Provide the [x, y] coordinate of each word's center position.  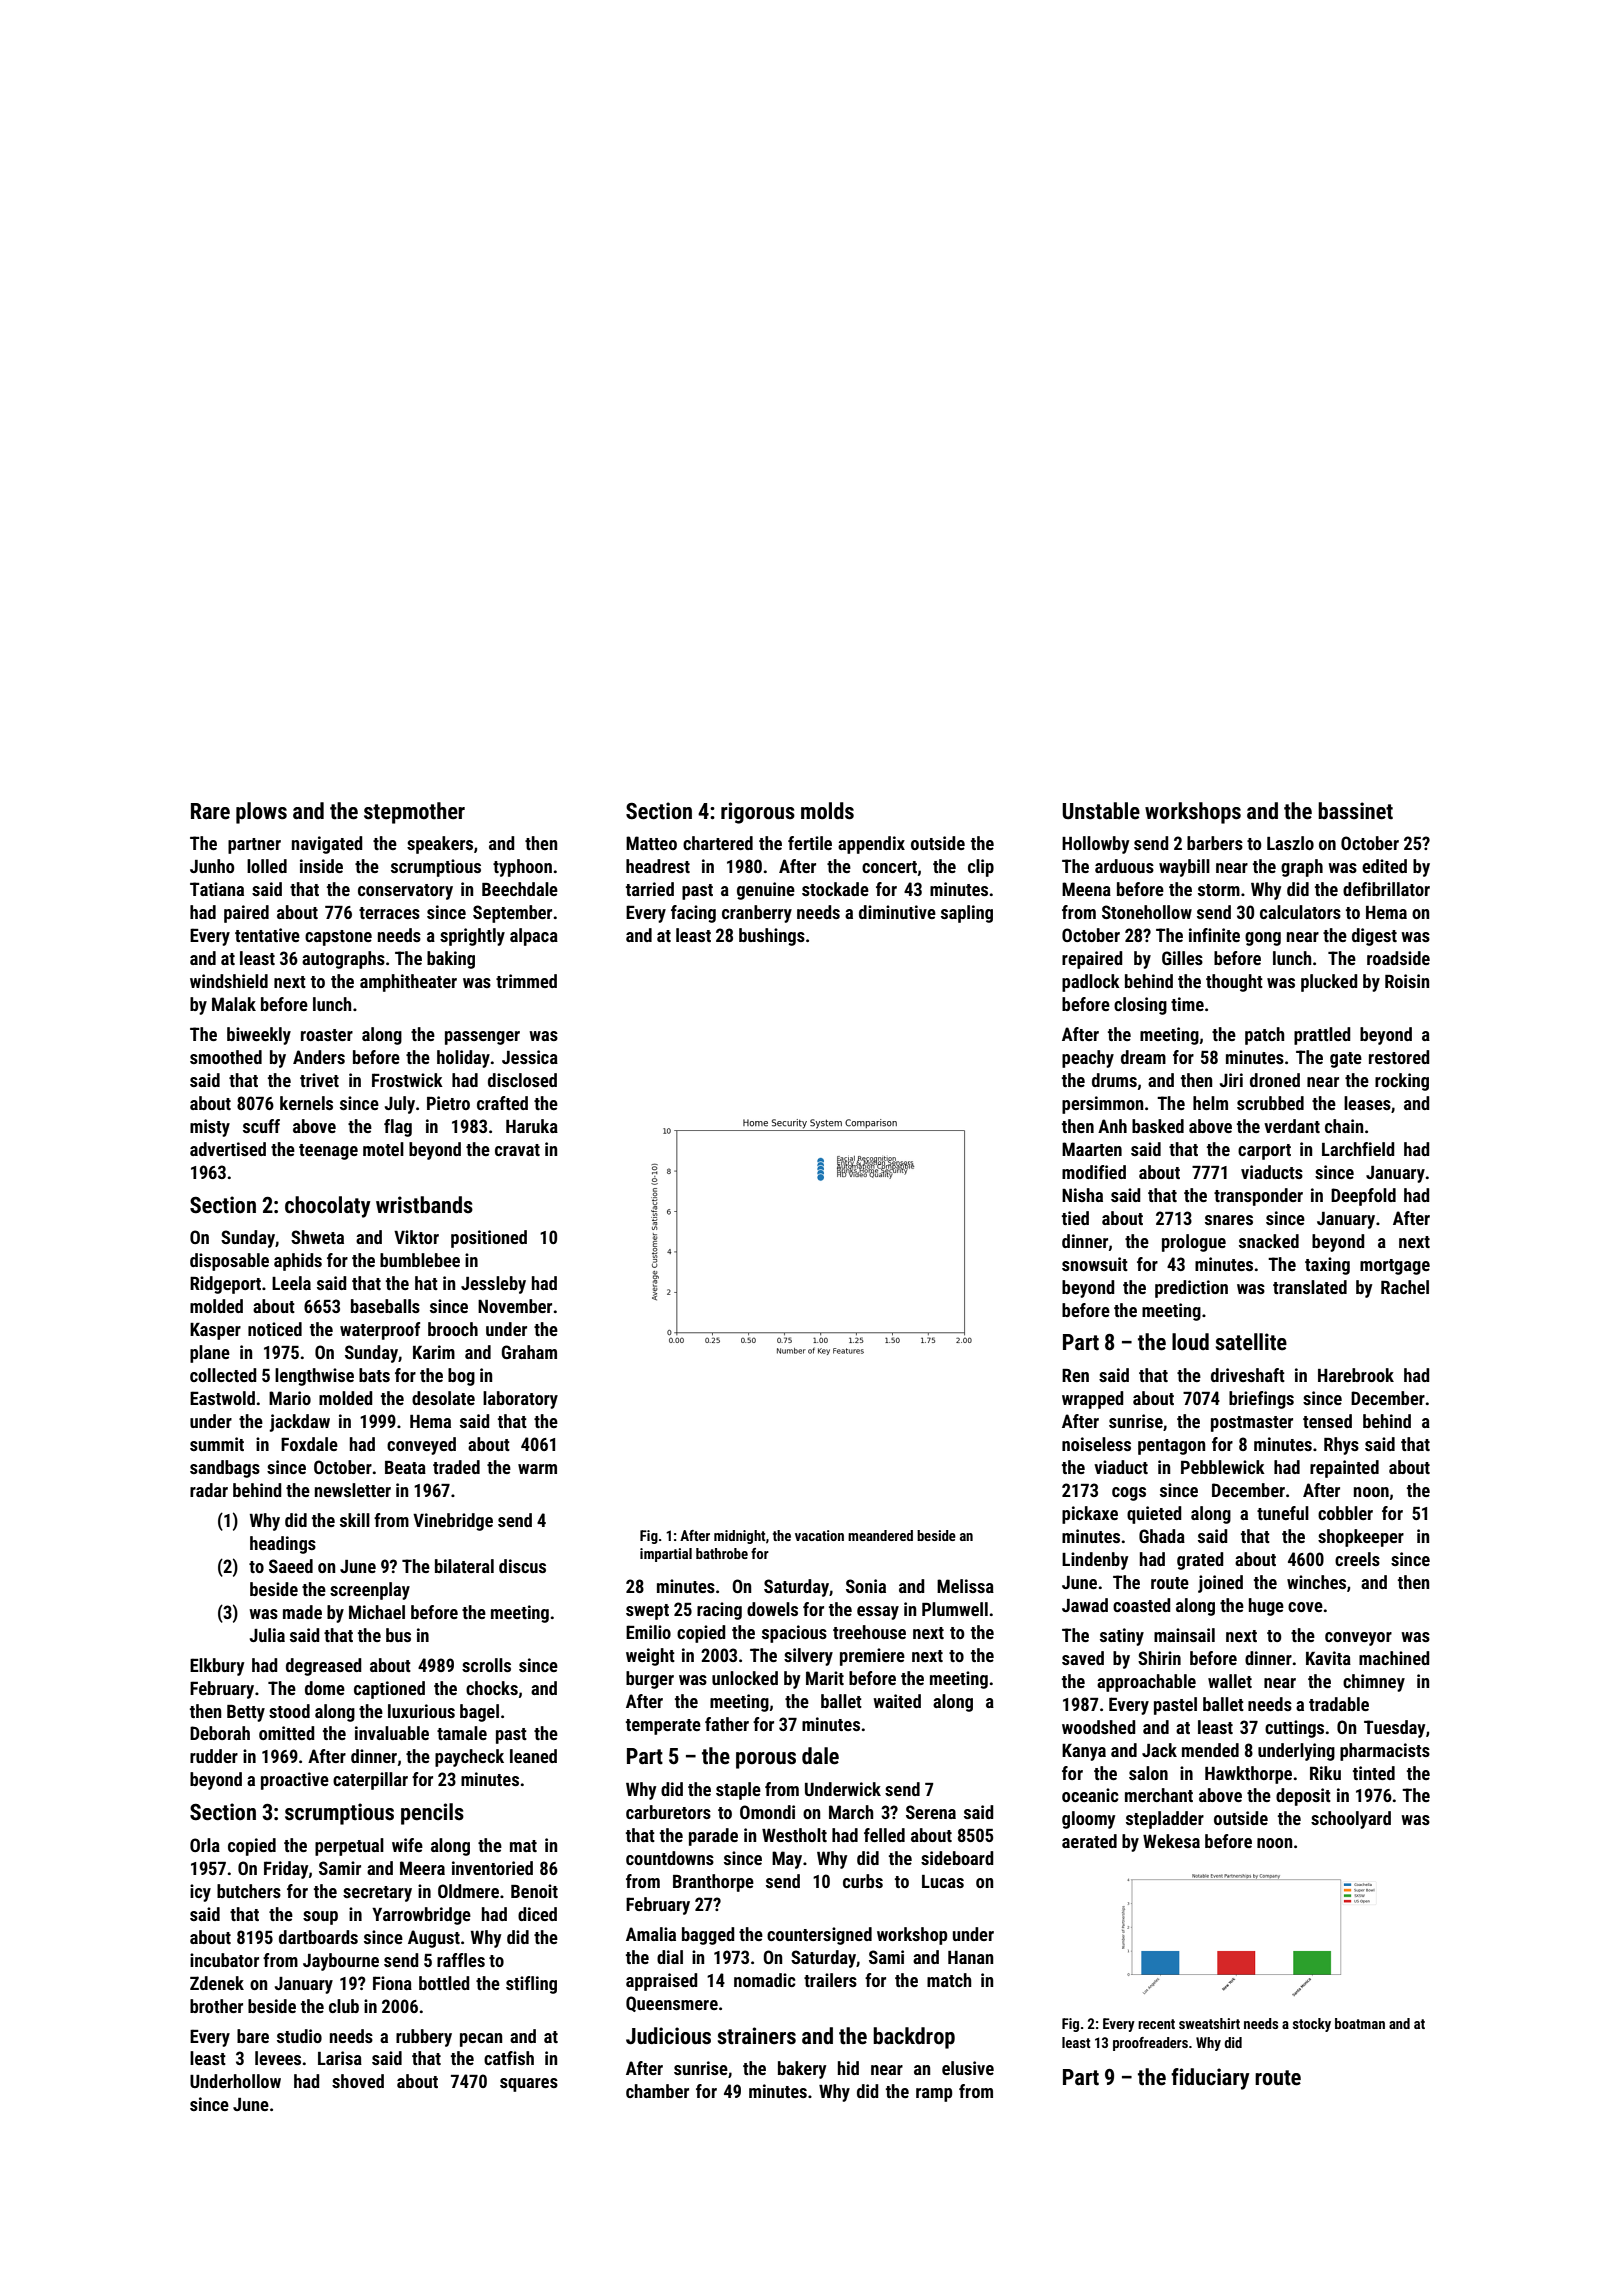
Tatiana [217, 889]
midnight [740, 1537]
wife [407, 1845]
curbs [863, 1881]
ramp [934, 2095]
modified [1094, 1172]
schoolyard [1351, 1820]
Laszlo [1290, 843]
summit [217, 1444]
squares [529, 2085]
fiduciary [1210, 2079]
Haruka [532, 1126]
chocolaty [328, 1207]
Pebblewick [1223, 1467]
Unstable [1101, 811]
